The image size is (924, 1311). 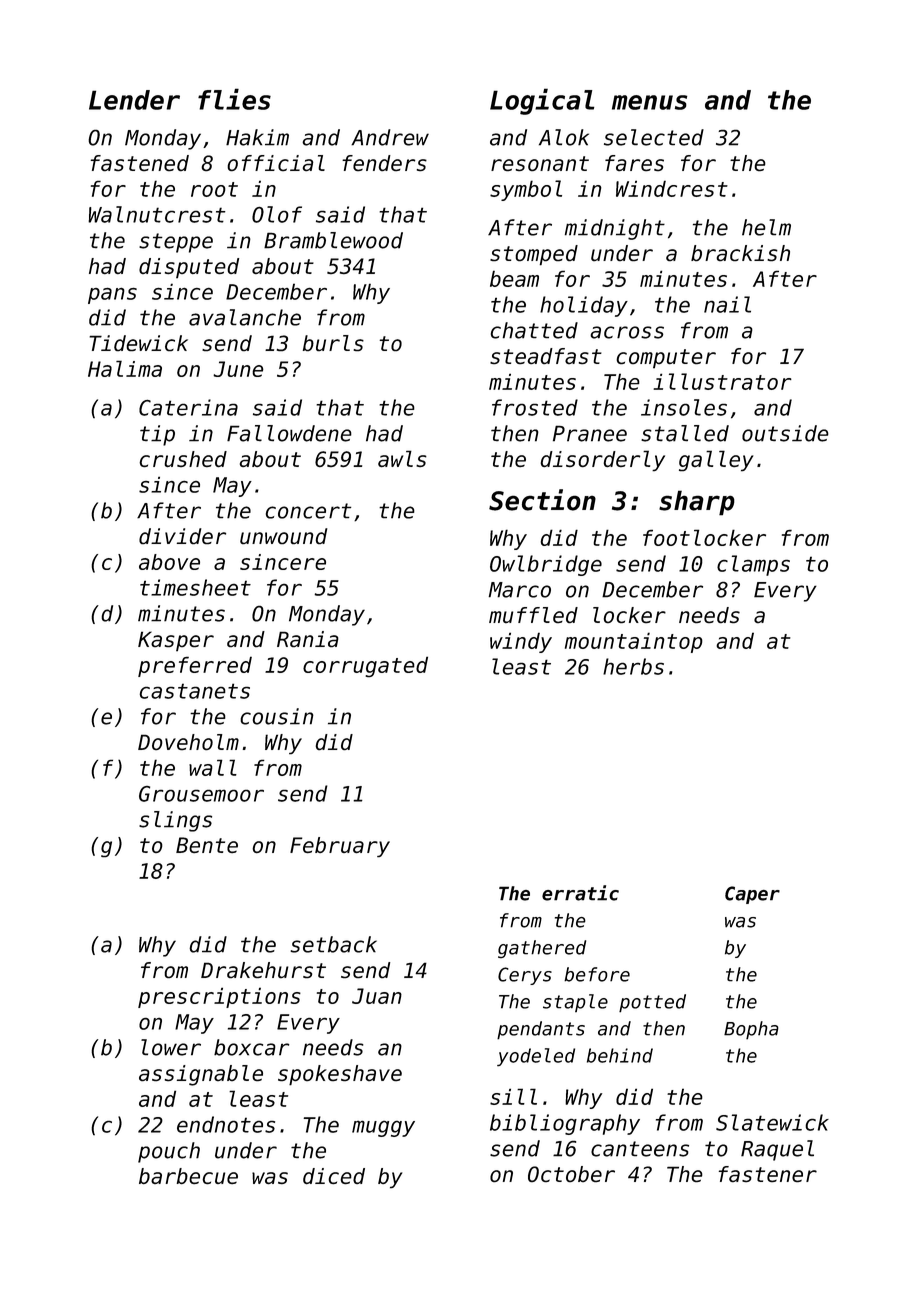 What do you see at coordinates (768, 1174) in the page?
I see `fastener` at bounding box center [768, 1174].
